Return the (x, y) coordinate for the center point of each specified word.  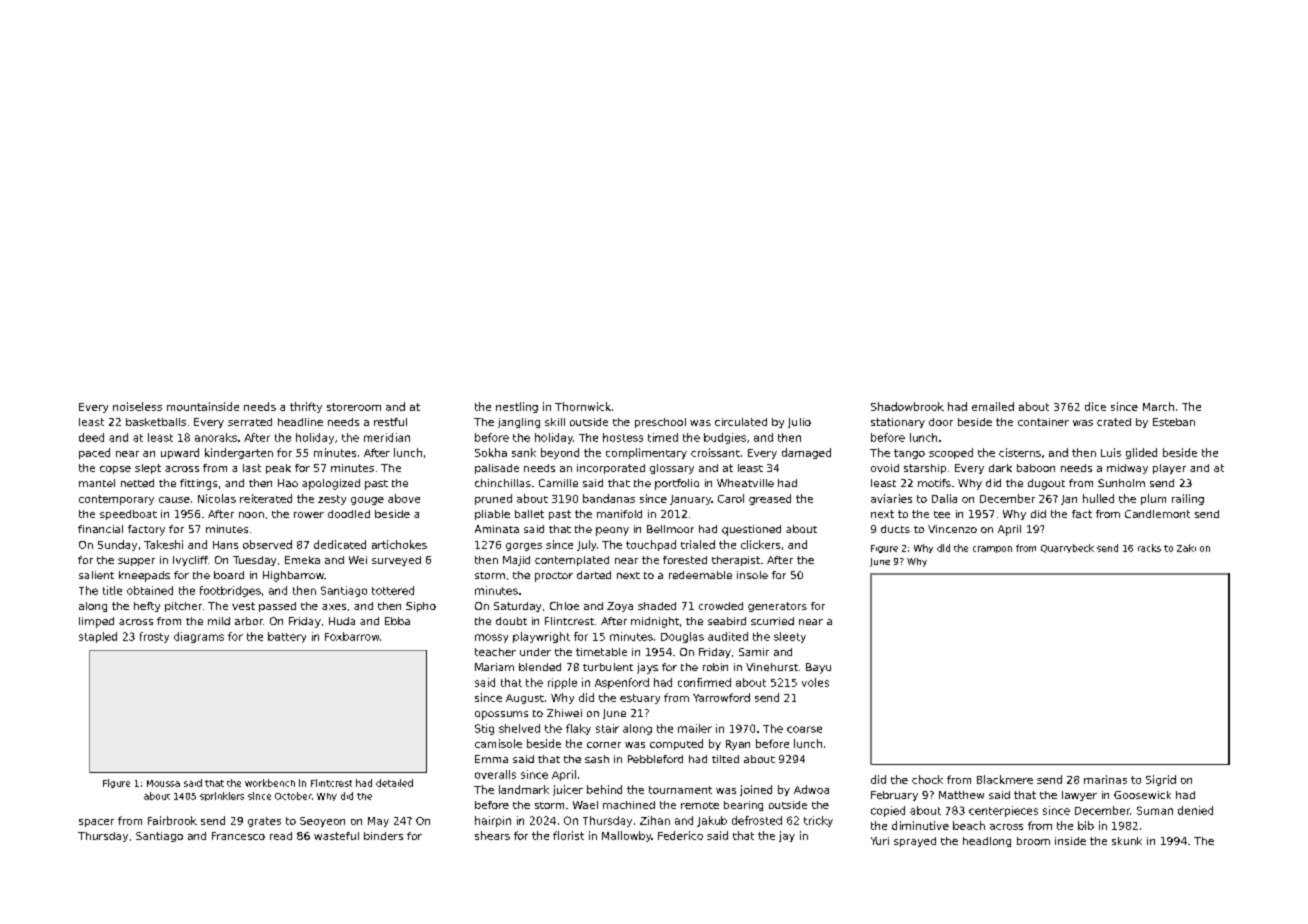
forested (685, 560)
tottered (393, 590)
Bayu (818, 668)
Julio (799, 423)
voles (815, 682)
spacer (96, 823)
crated (1114, 422)
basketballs (156, 422)
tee (942, 514)
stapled (98, 637)
